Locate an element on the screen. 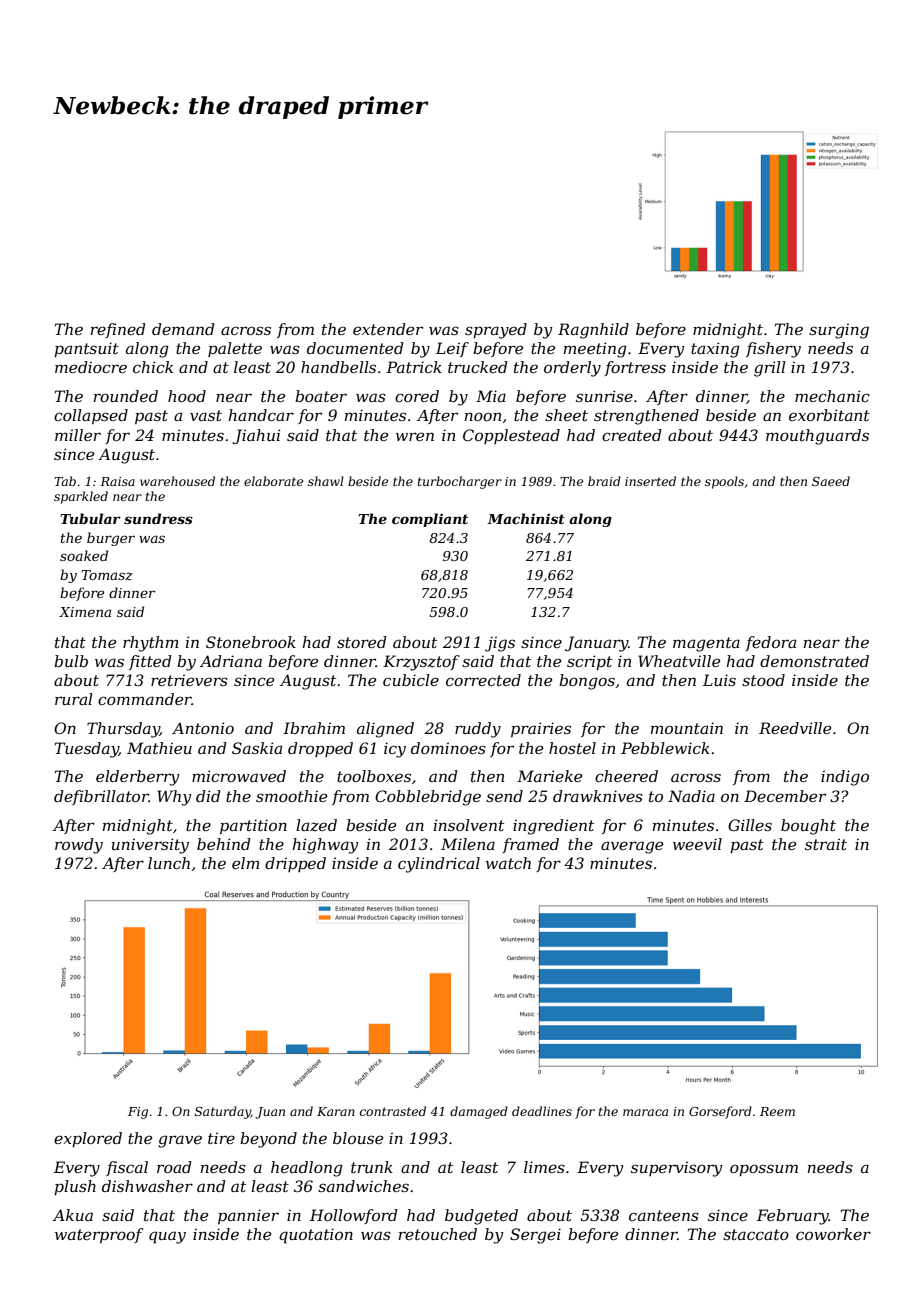 The image size is (924, 1308). maraca is located at coordinates (645, 1112).
